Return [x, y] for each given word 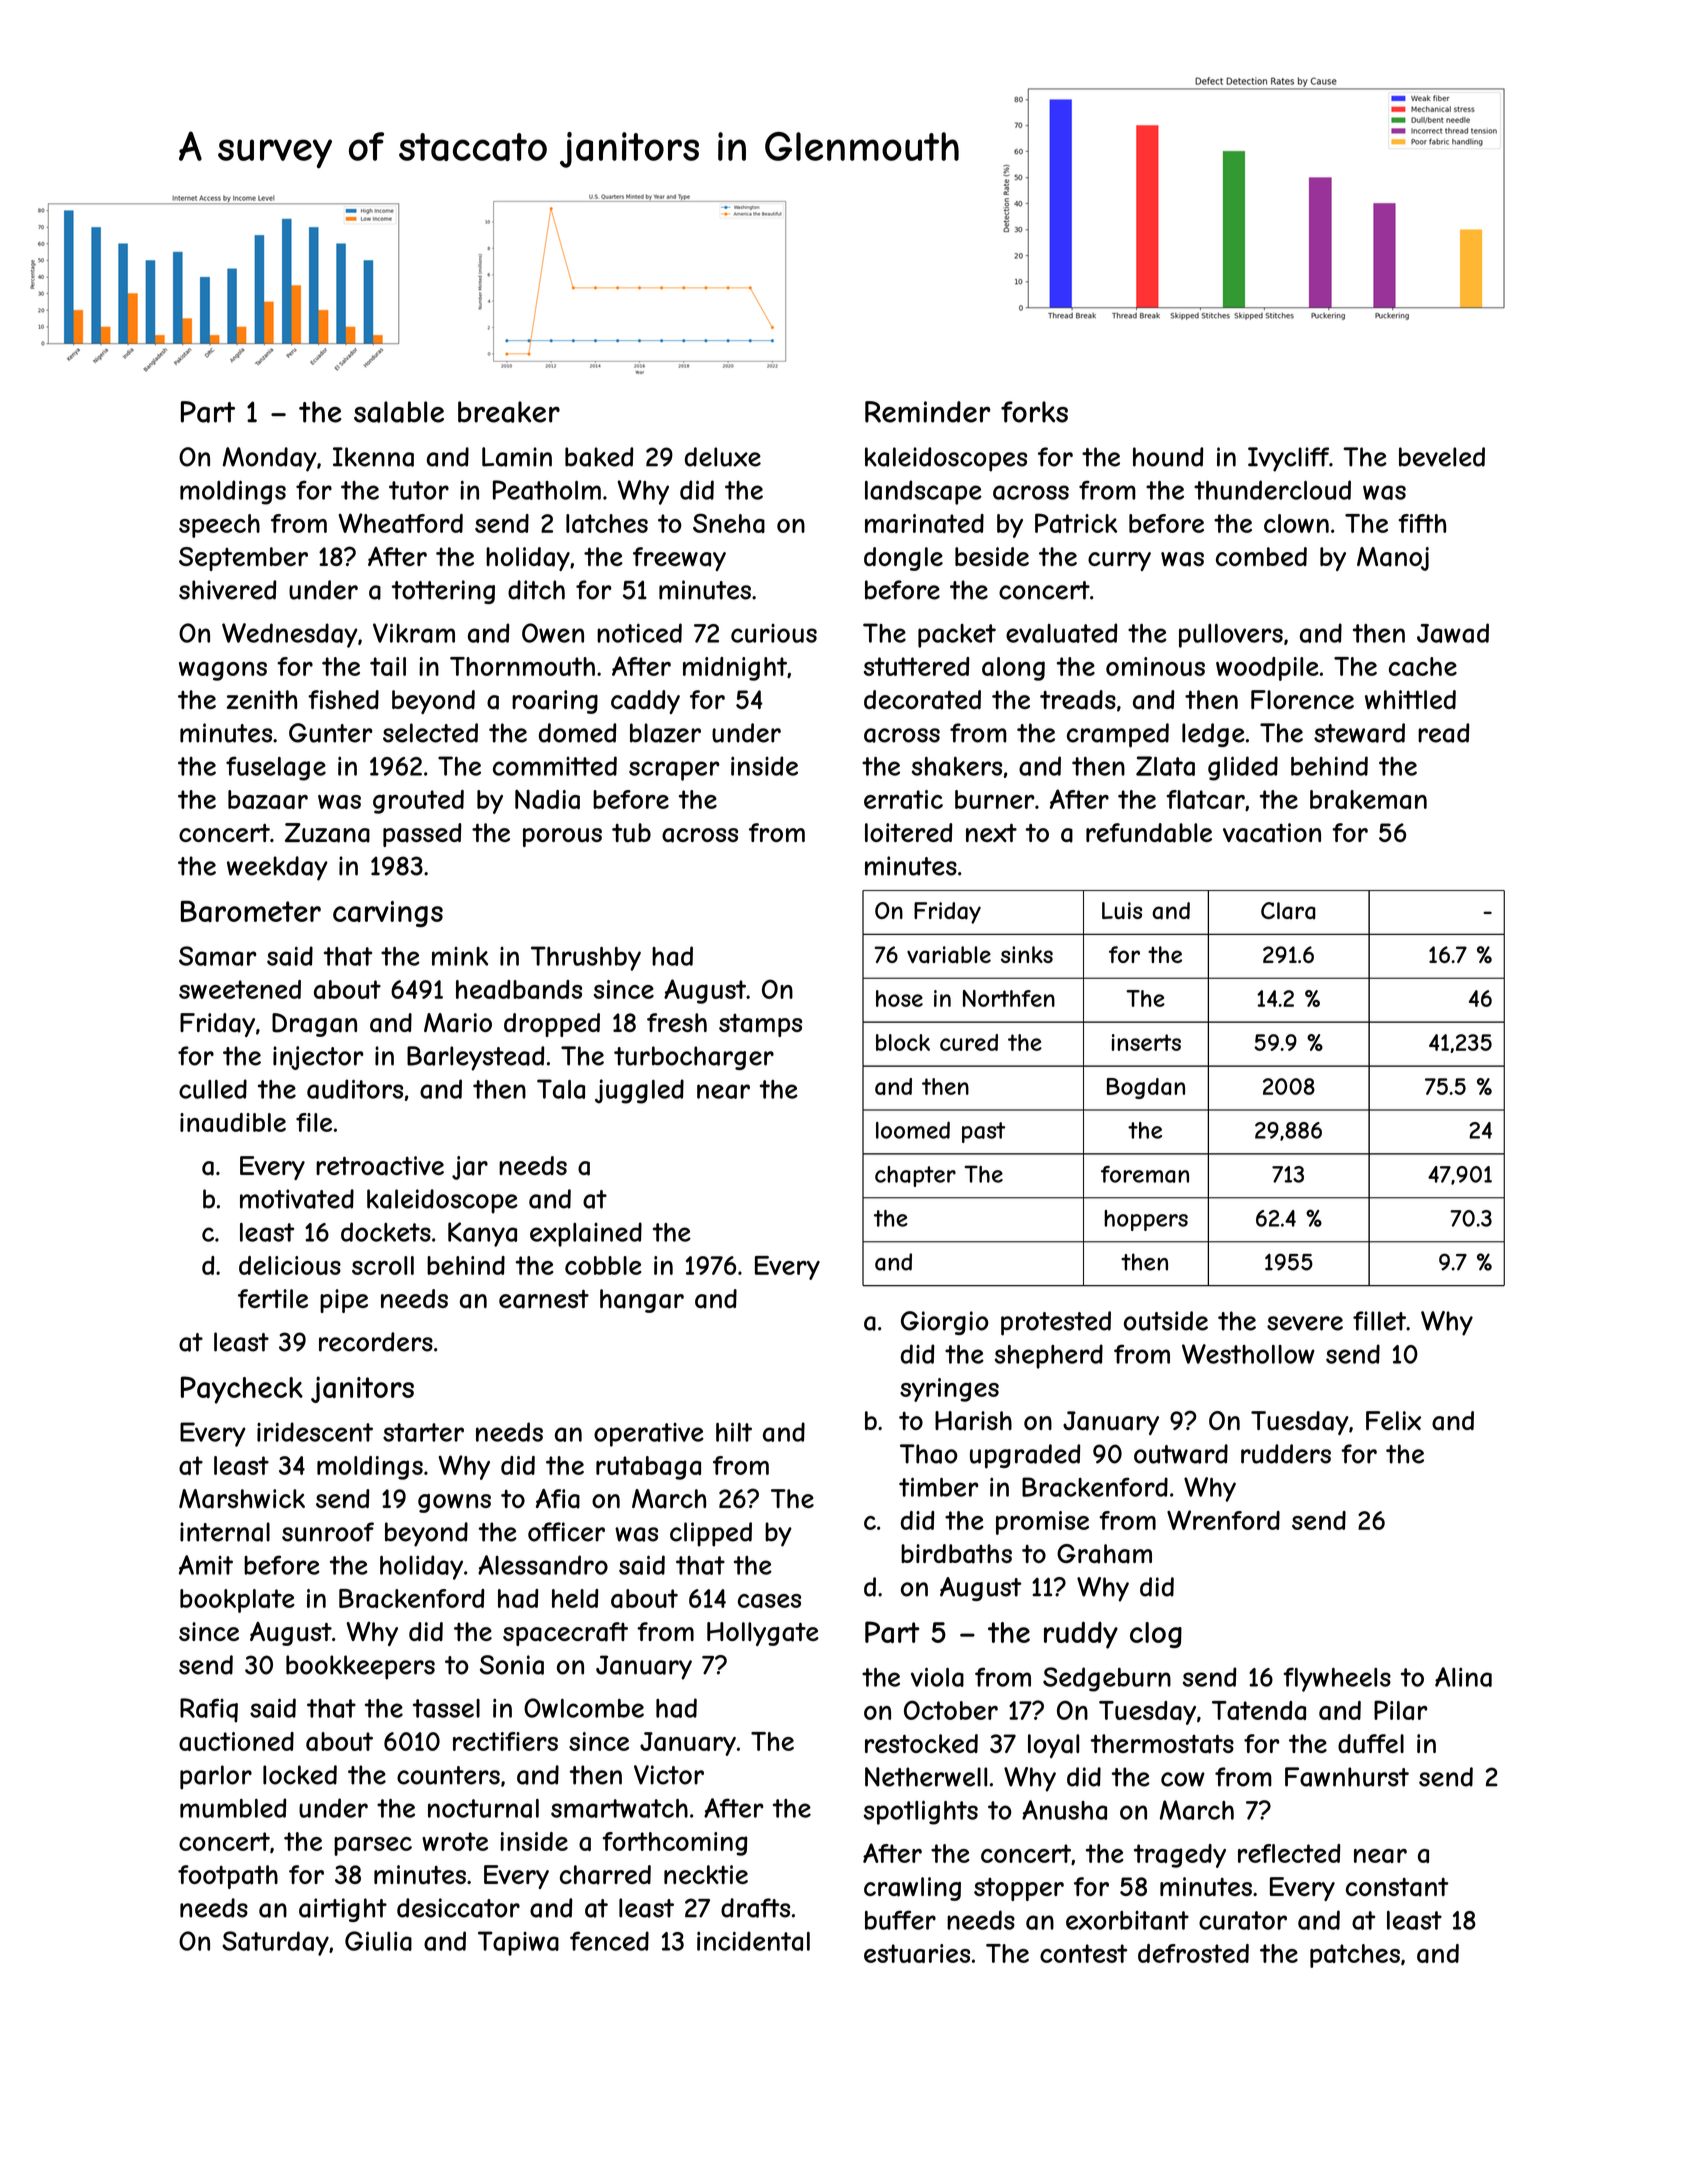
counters [448, 1775]
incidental [753, 1941]
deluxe [723, 457]
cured [969, 1042]
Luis [1122, 910]
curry [1119, 561]
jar [470, 1168]
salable [399, 412]
